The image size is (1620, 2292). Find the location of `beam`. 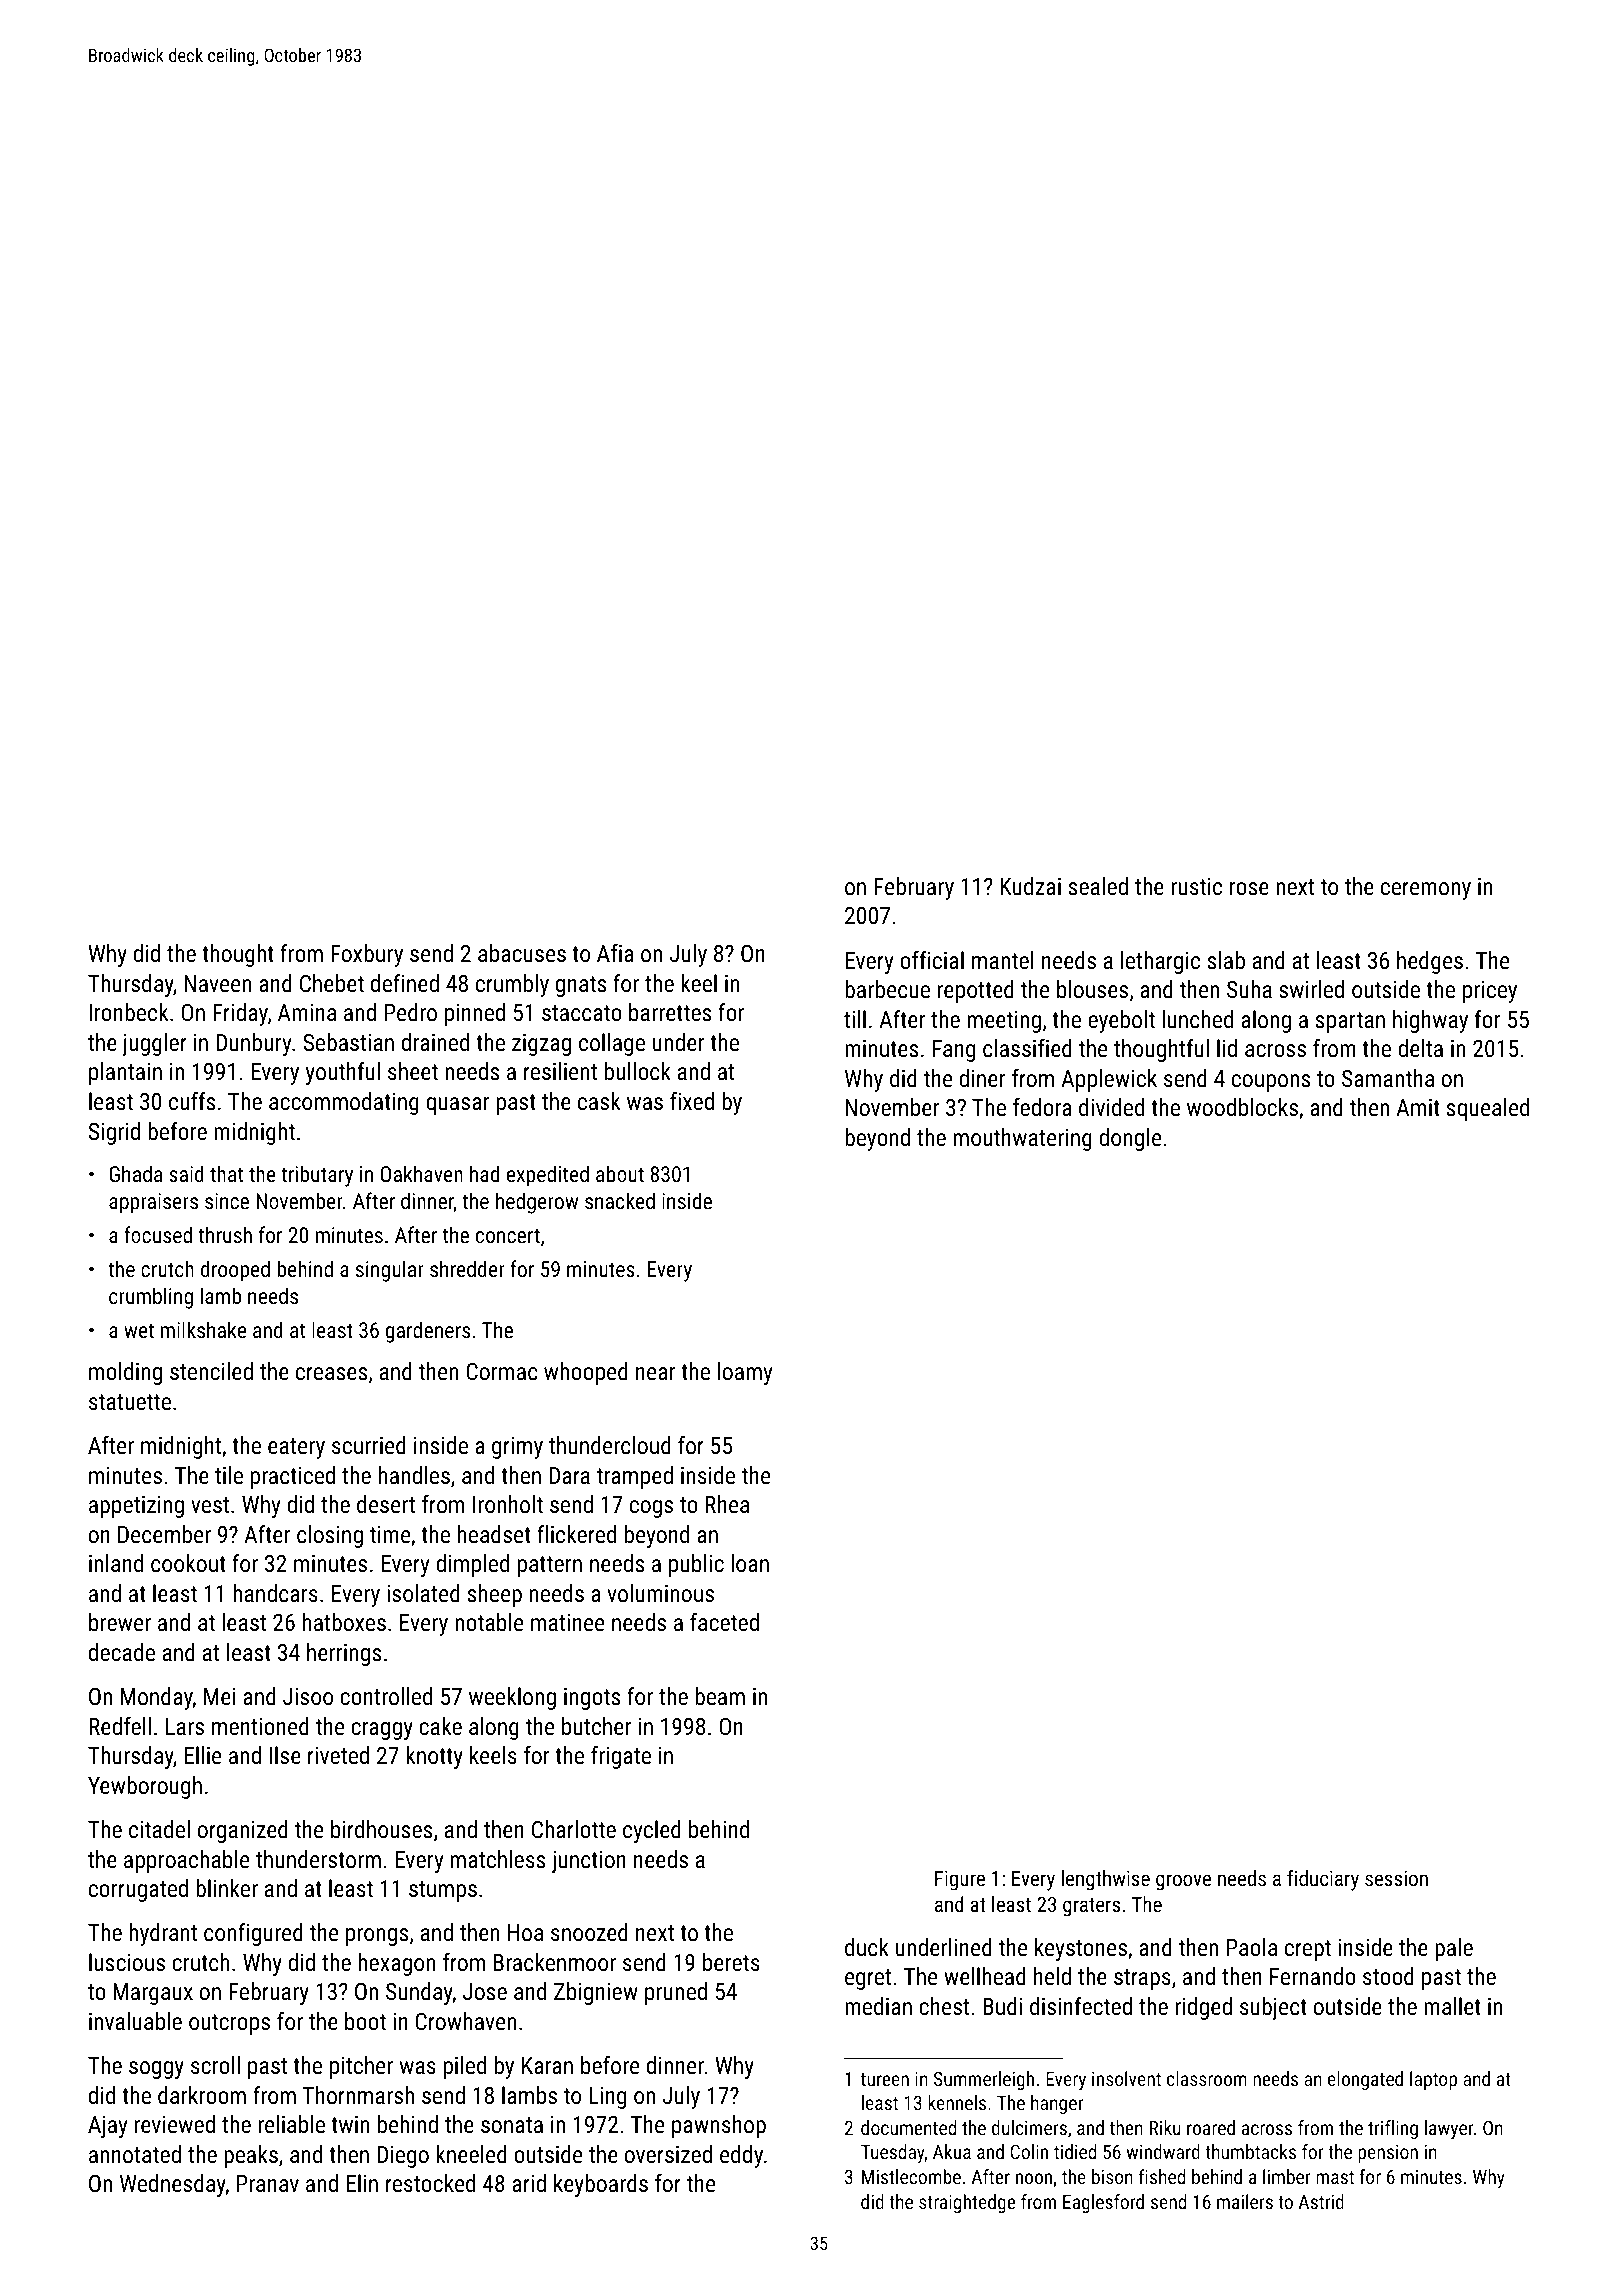

beam is located at coordinates (720, 1696).
